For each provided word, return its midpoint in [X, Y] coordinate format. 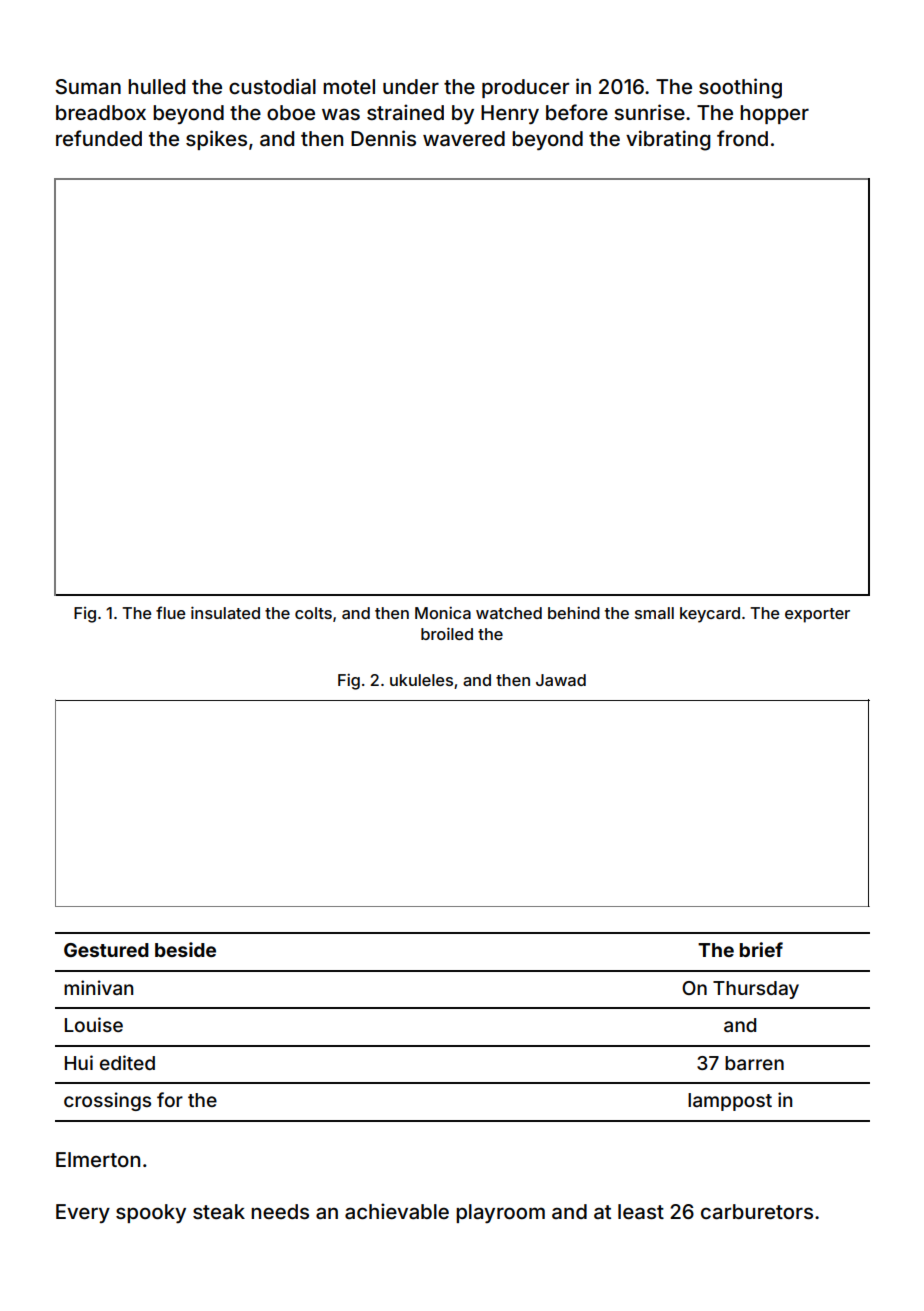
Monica [443, 612]
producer [525, 88]
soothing [740, 88]
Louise [94, 1024]
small [654, 613]
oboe [291, 112]
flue [170, 612]
